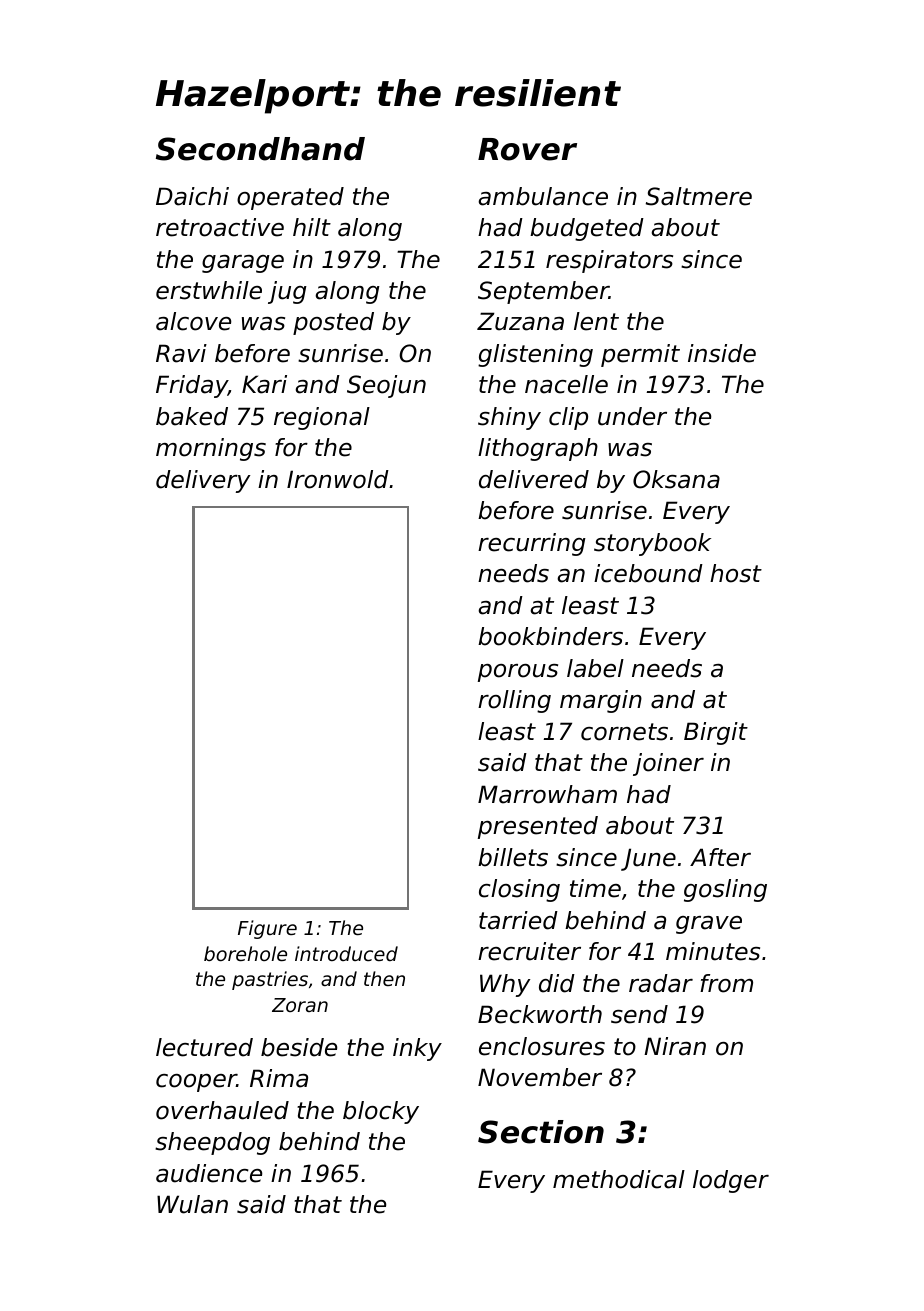  Describe the element at coordinates (541, 1132) in the image. I see `Section` at that location.
